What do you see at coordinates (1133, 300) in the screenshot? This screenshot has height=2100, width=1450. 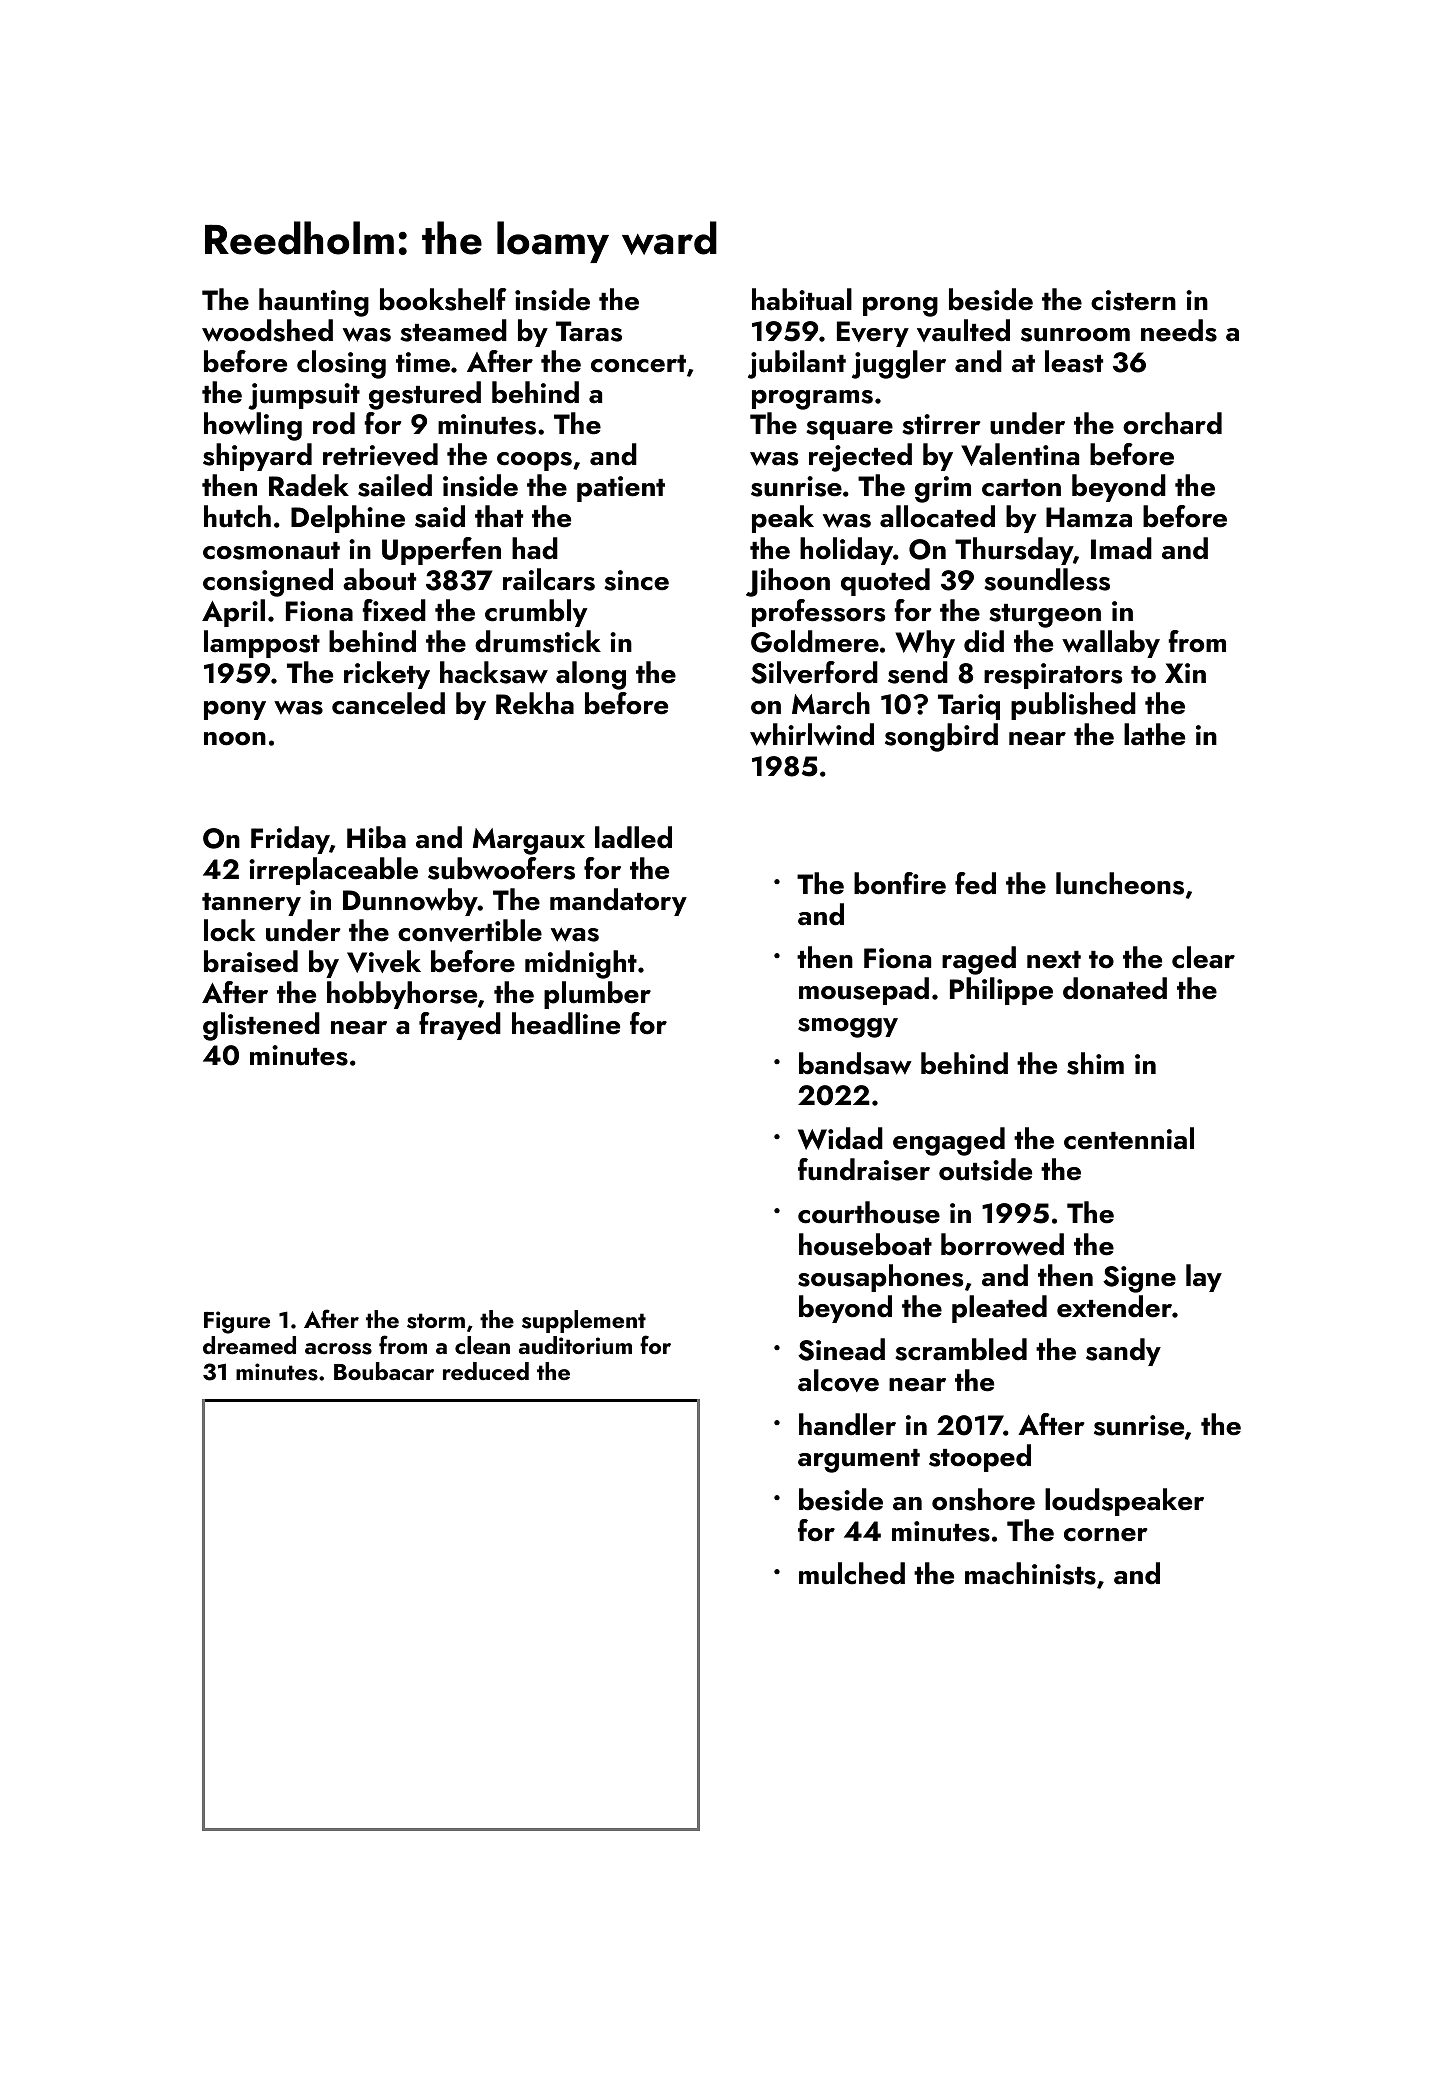 I see `cistern` at bounding box center [1133, 300].
